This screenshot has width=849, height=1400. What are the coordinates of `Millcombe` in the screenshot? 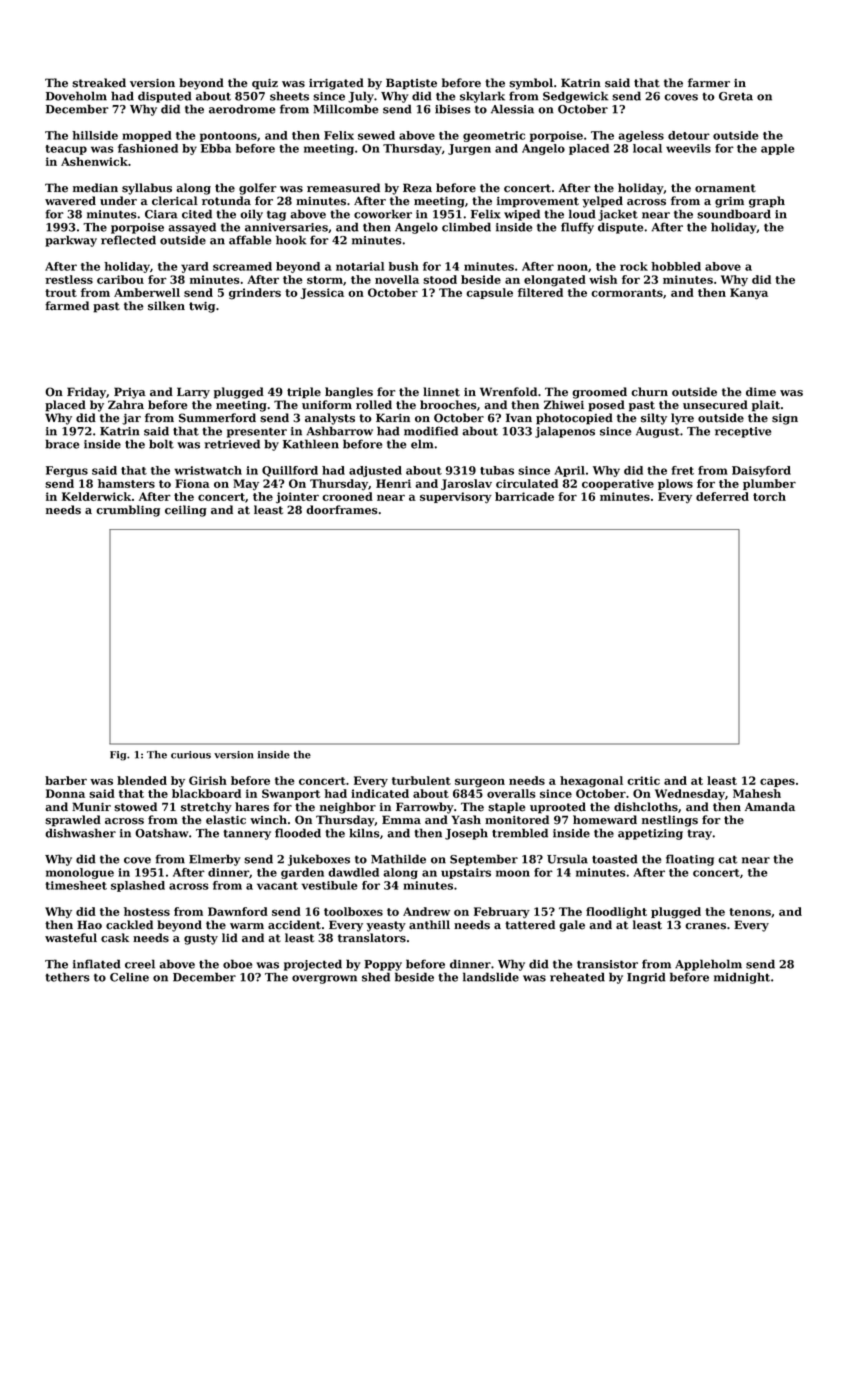 It's located at (345, 109).
